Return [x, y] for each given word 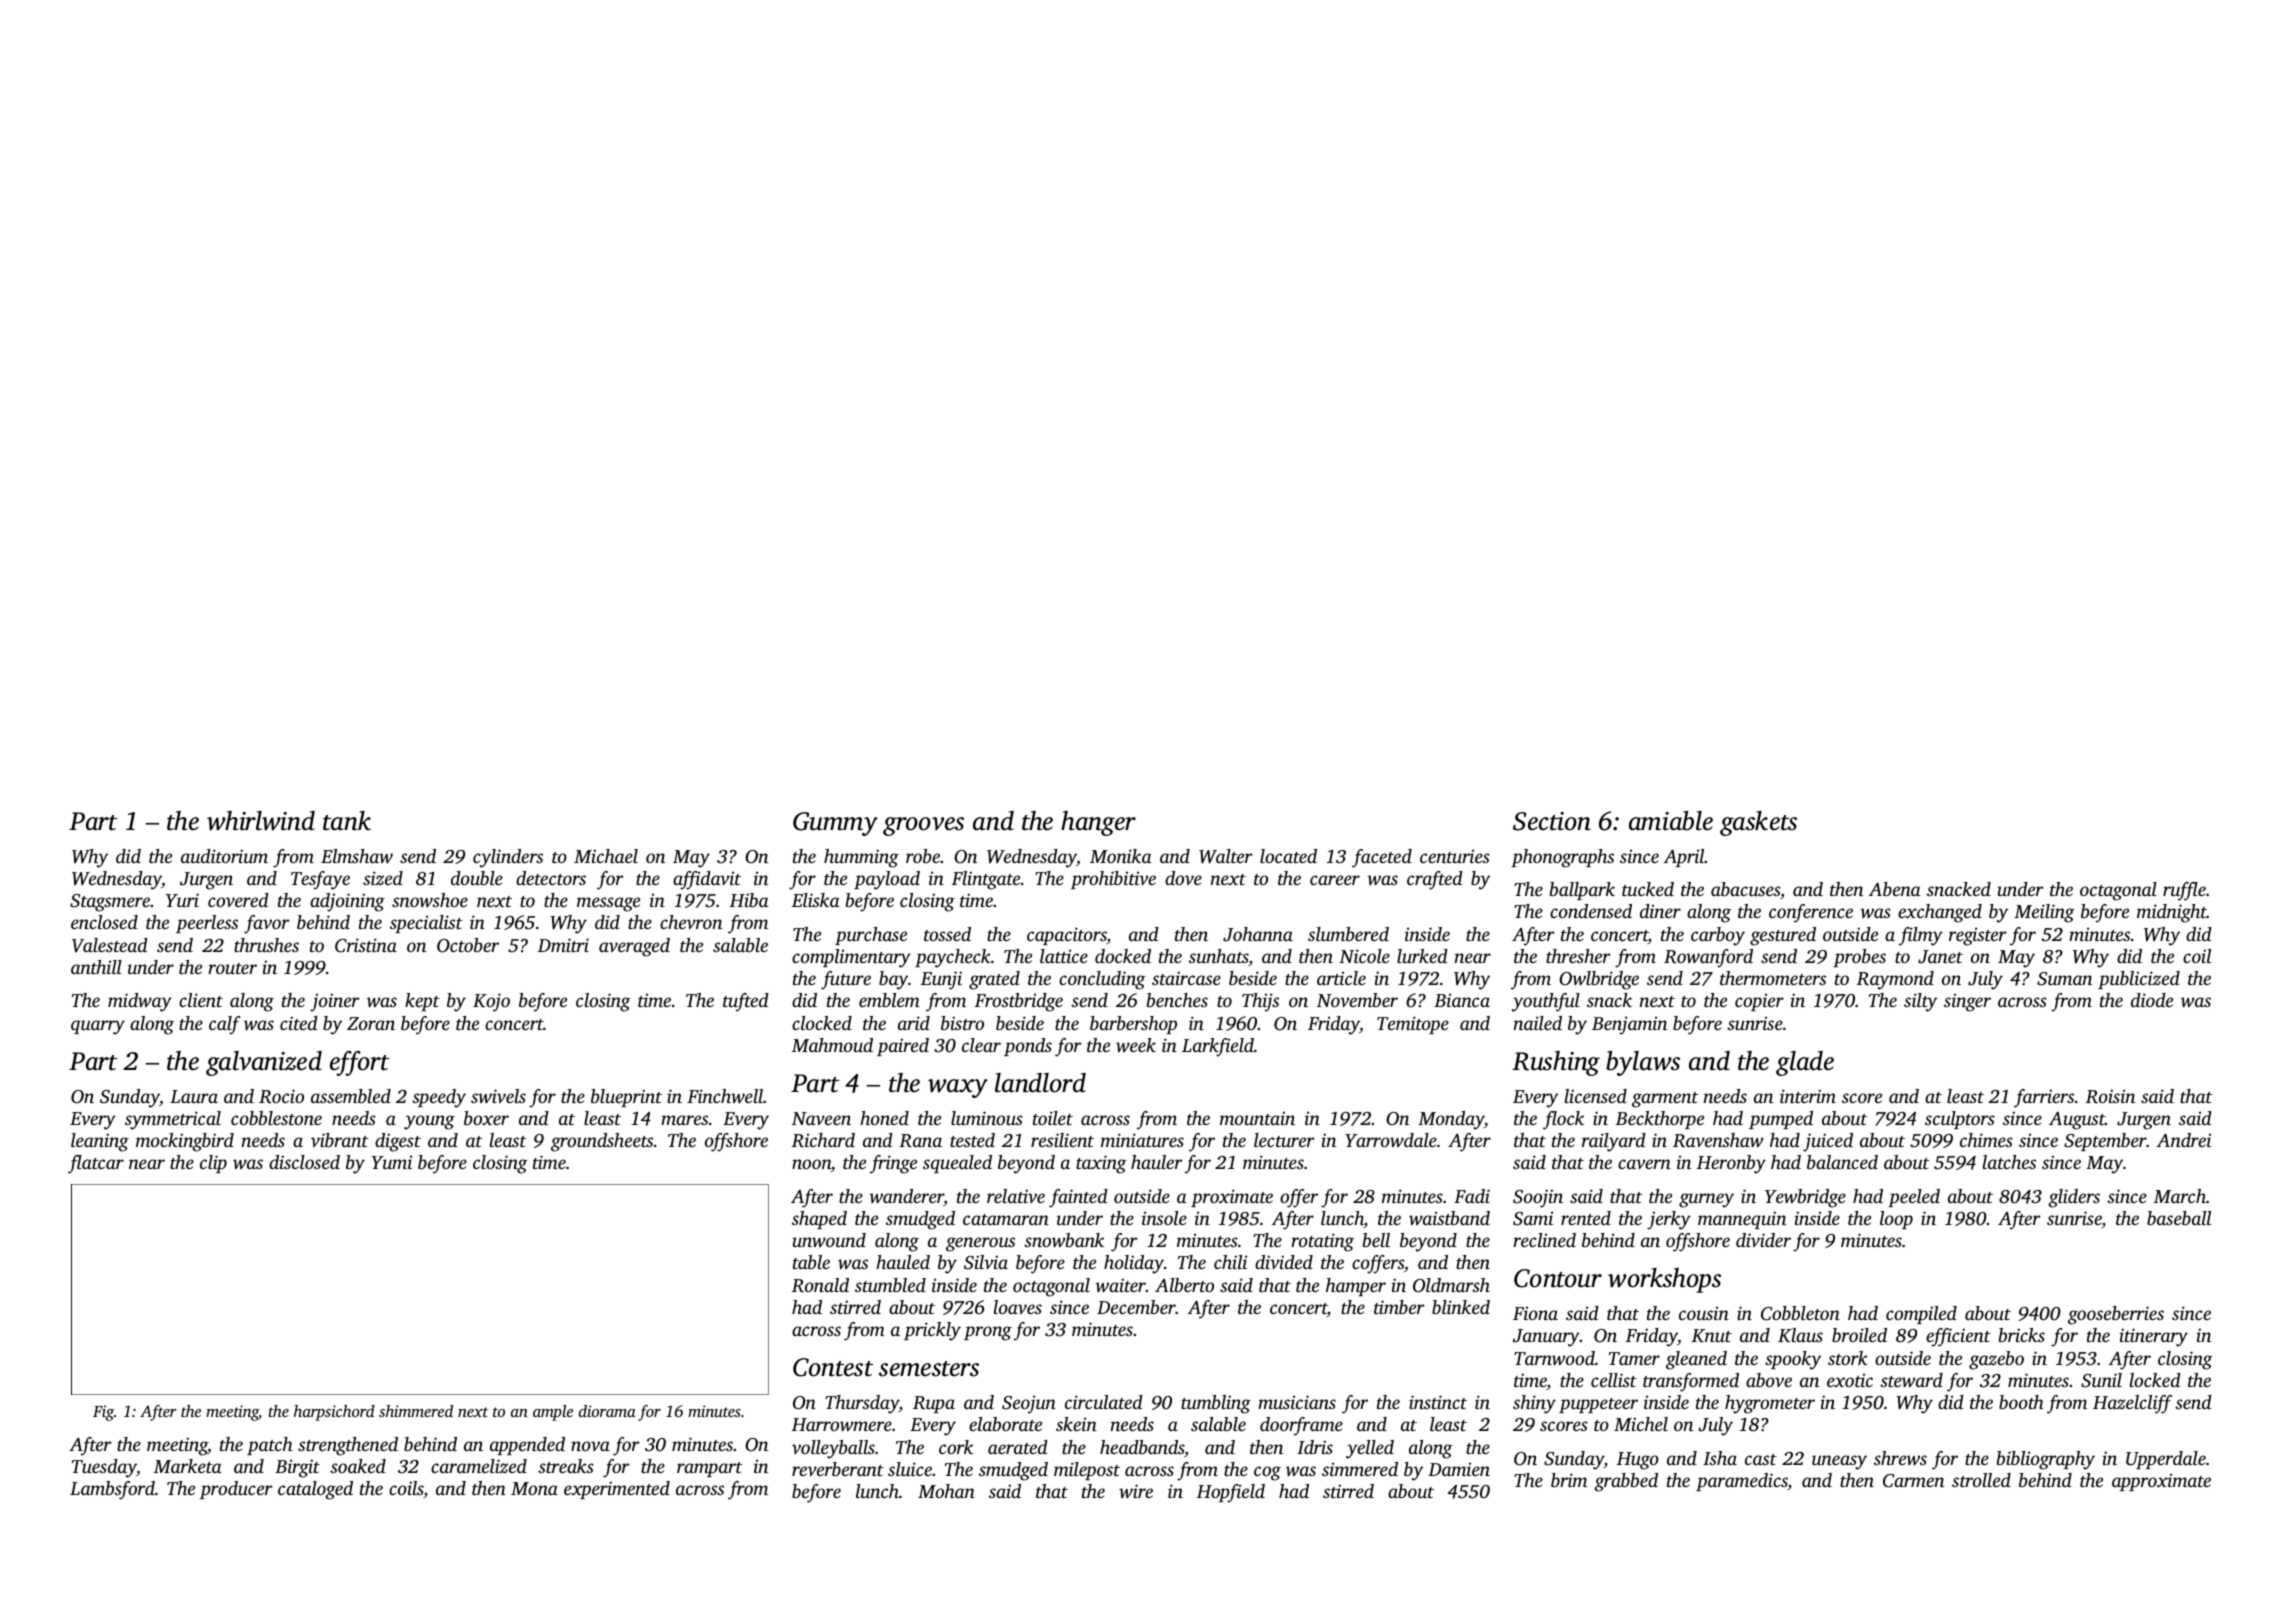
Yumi [391, 1162]
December [1136, 1307]
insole [1164, 1218]
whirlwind [261, 821]
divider [1763, 1240]
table [811, 1262]
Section [1552, 821]
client [201, 1000]
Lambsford [112, 1490]
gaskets [1758, 823]
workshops [1664, 1280]
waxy [958, 1088]
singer [1967, 1003]
